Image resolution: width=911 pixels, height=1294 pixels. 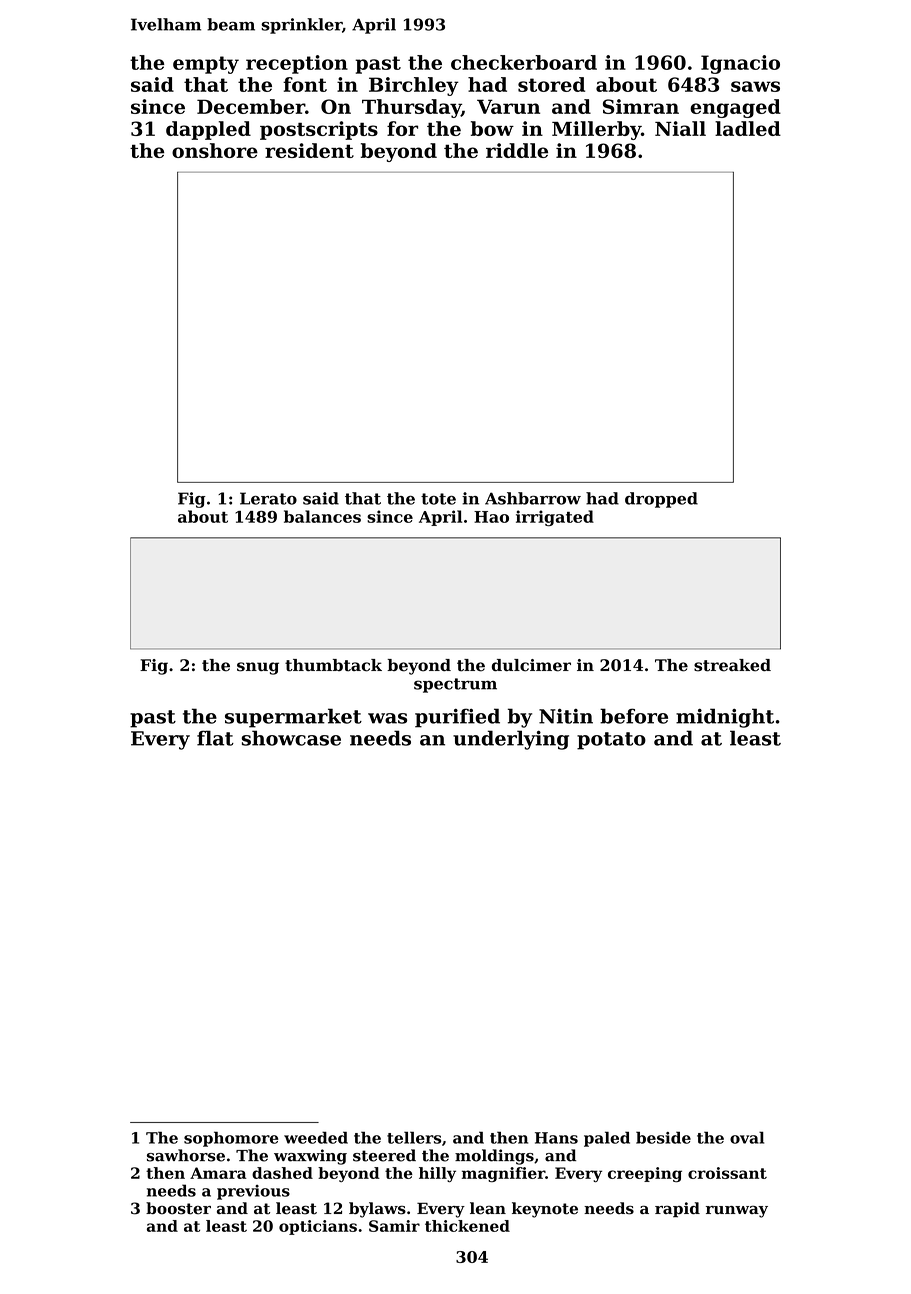 What do you see at coordinates (740, 64) in the screenshot?
I see `Ignacio` at bounding box center [740, 64].
